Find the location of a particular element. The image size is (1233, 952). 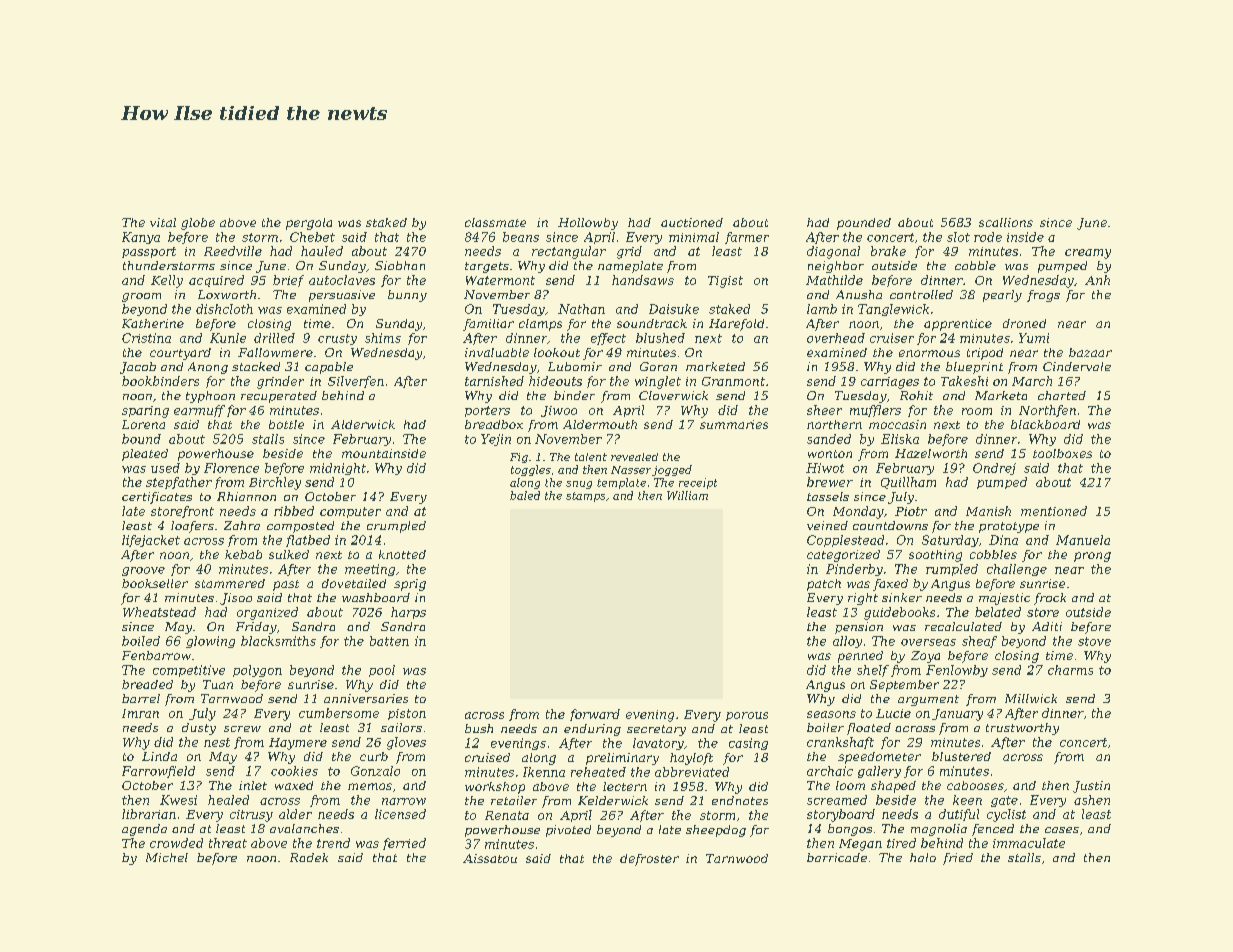

Hollowby is located at coordinates (588, 224).
